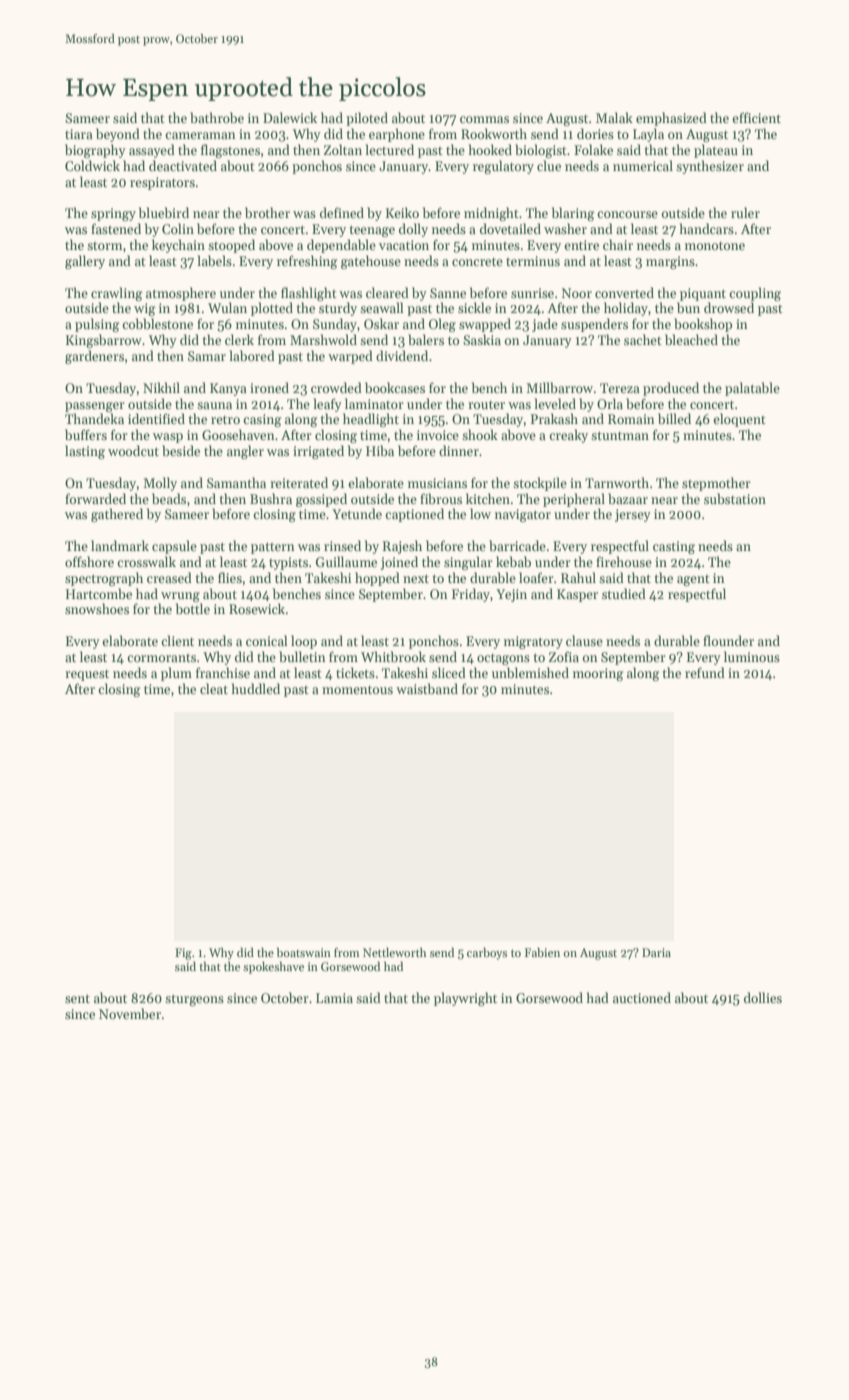 The height and width of the screenshot is (1400, 849). Describe the element at coordinates (427, 688) in the screenshot. I see `waistband` at that location.
